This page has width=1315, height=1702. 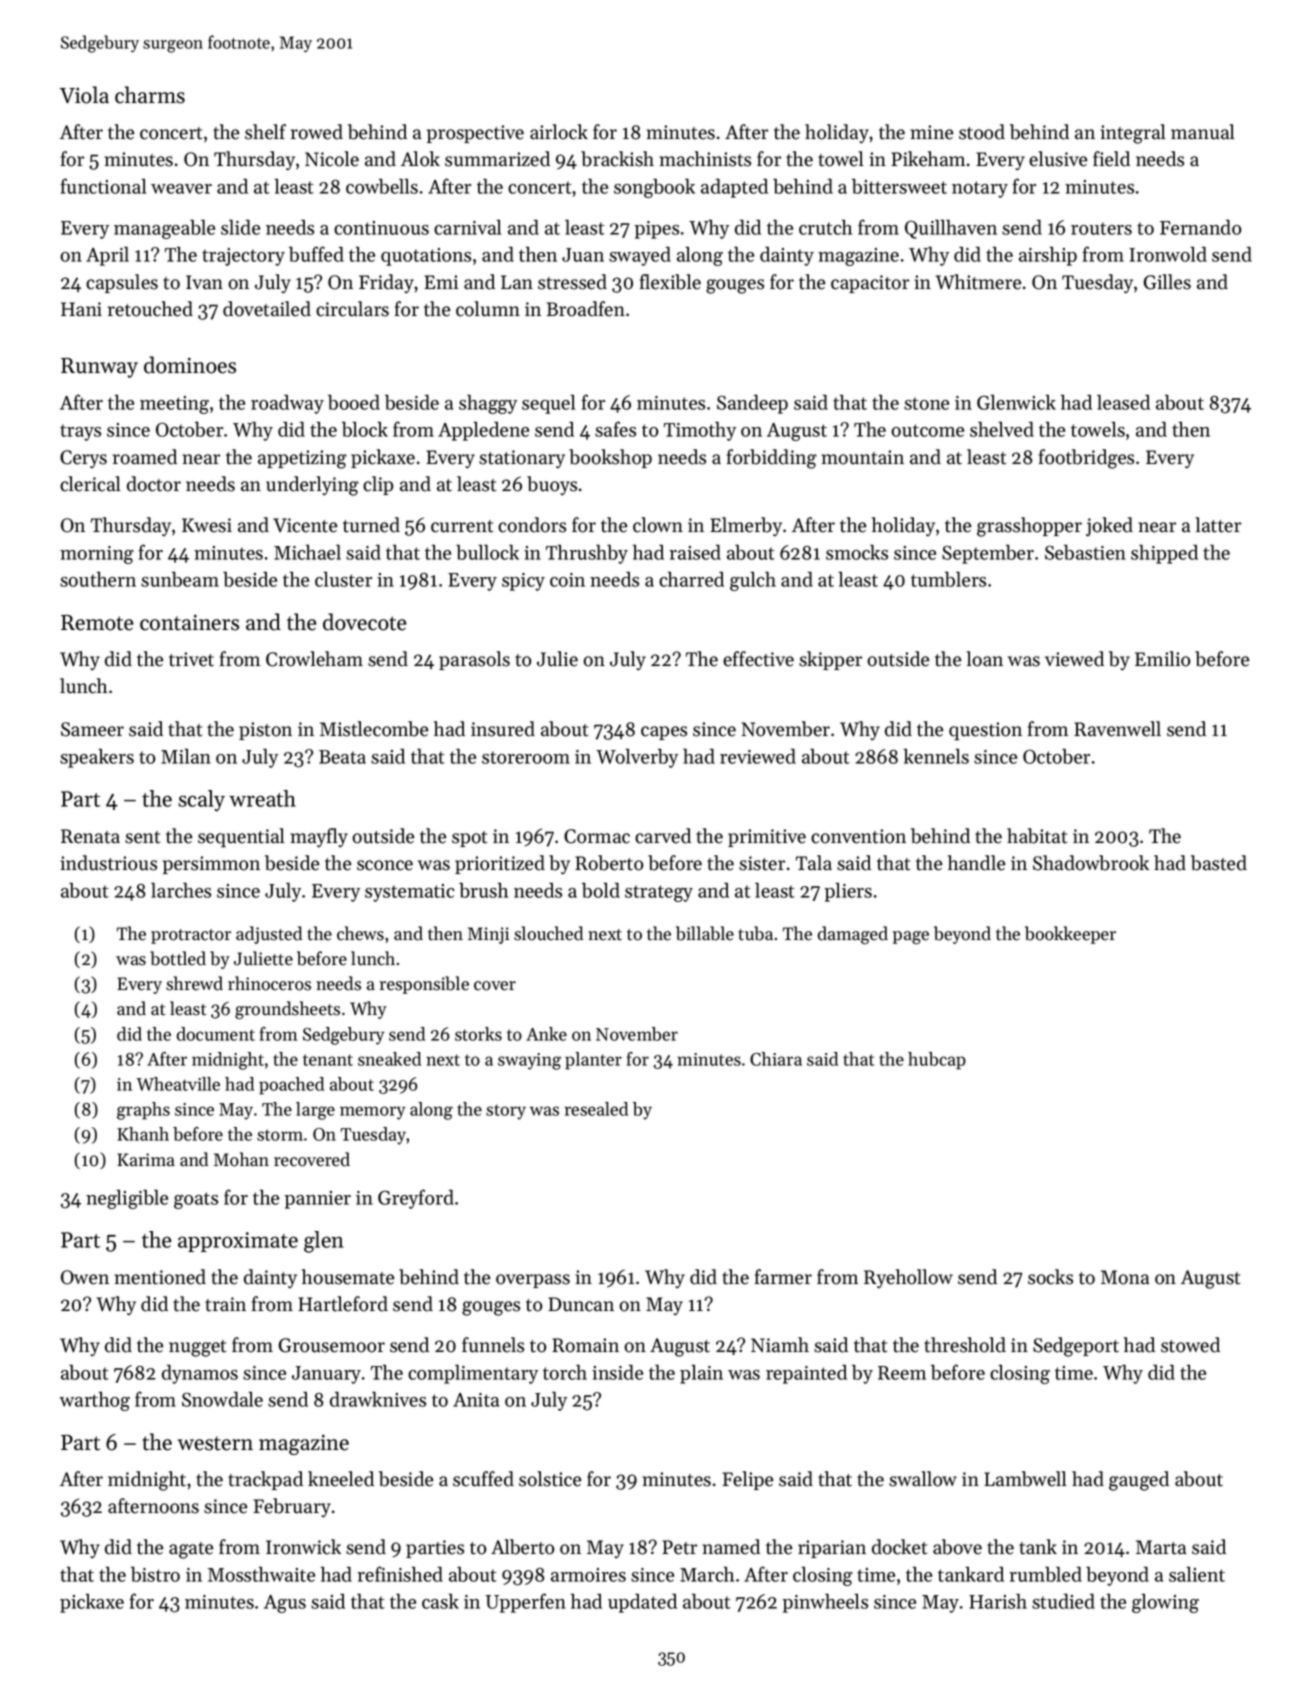 I want to click on outcome, so click(x=927, y=430).
